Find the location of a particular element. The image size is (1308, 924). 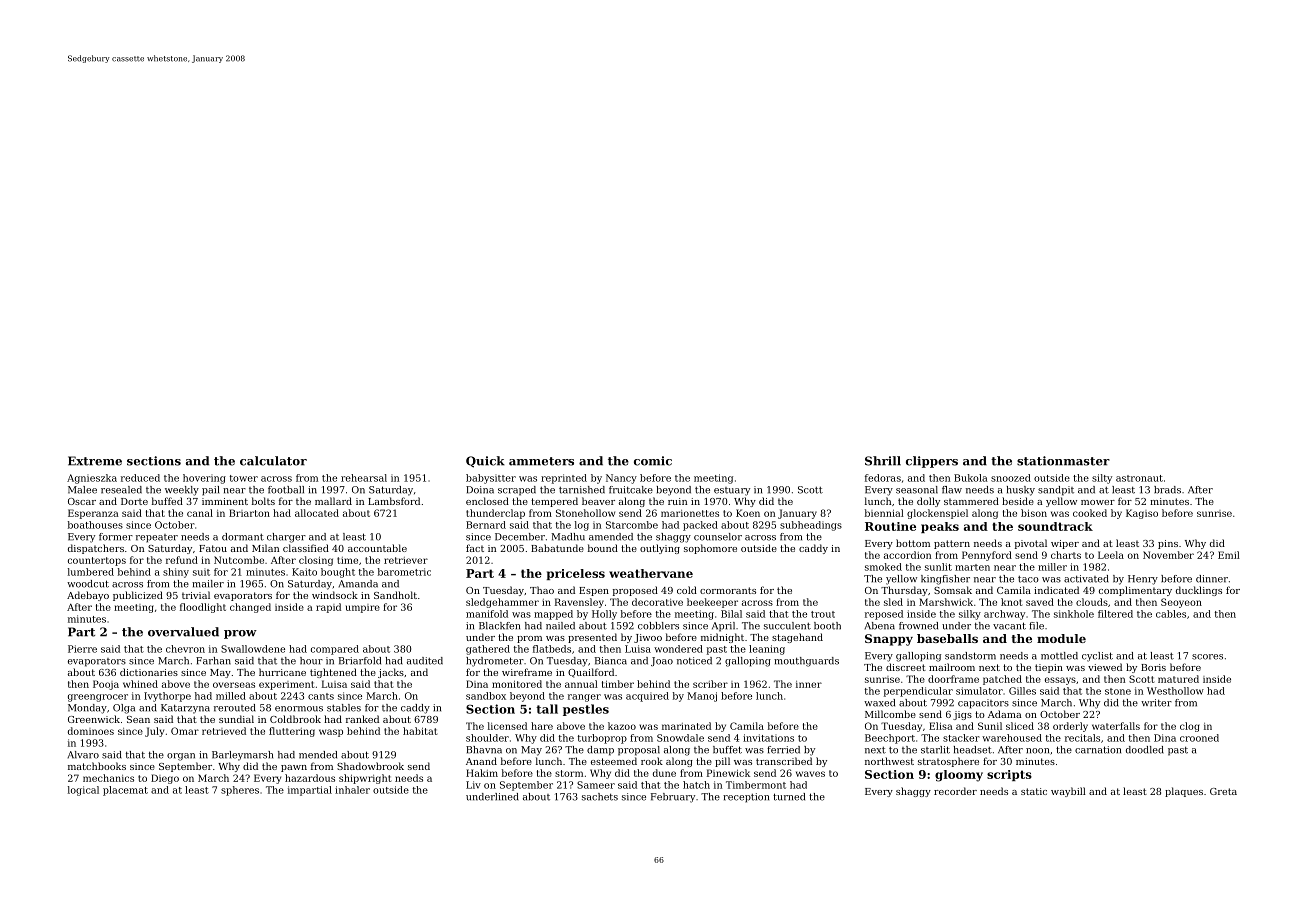

astronaut is located at coordinates (1139, 478).
